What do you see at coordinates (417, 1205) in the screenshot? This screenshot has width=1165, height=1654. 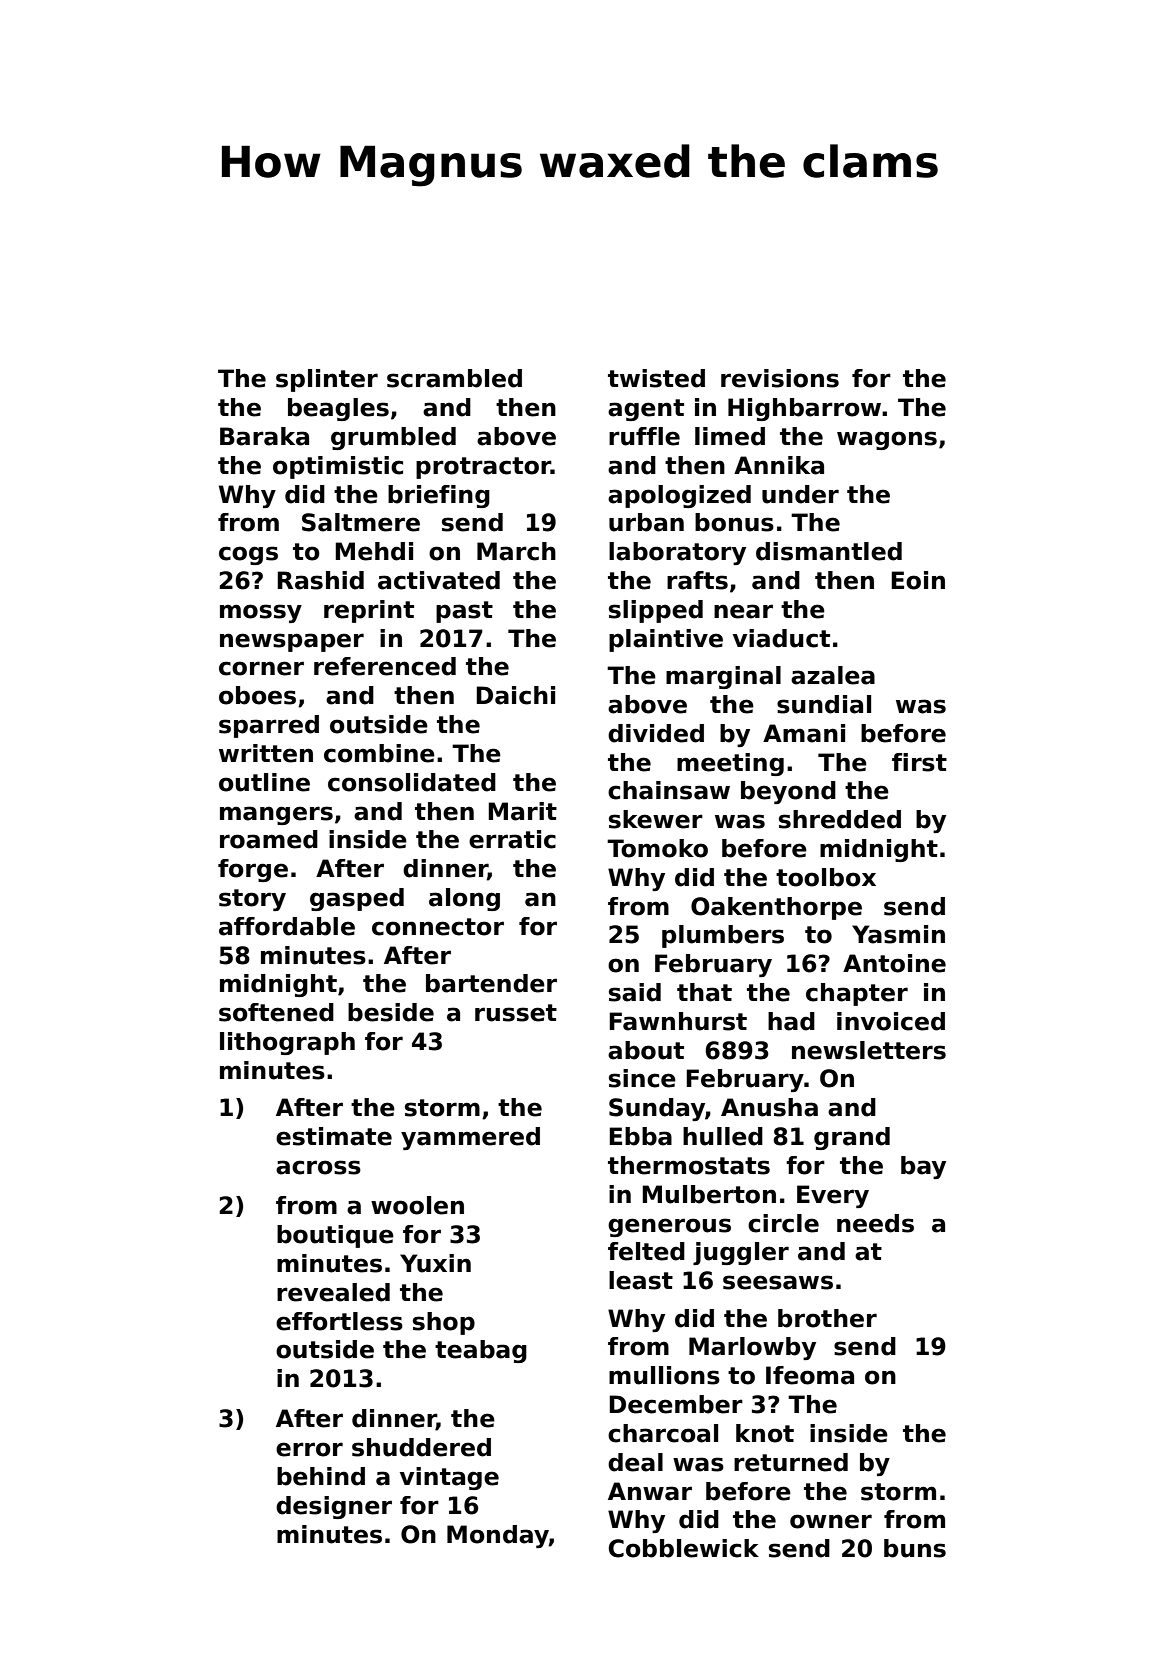 I see `woolen` at bounding box center [417, 1205].
